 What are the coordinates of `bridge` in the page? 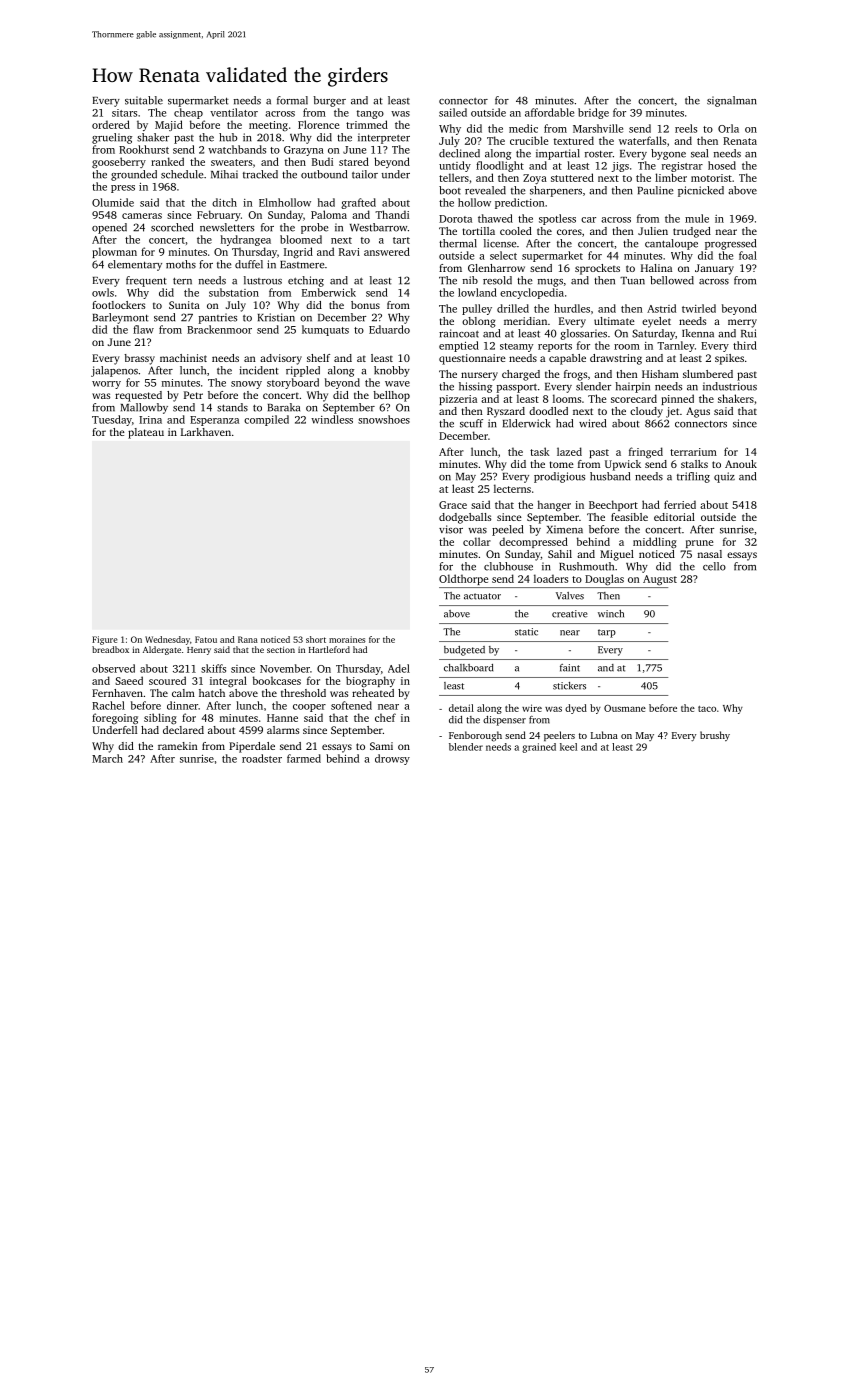 It's located at (593, 113).
